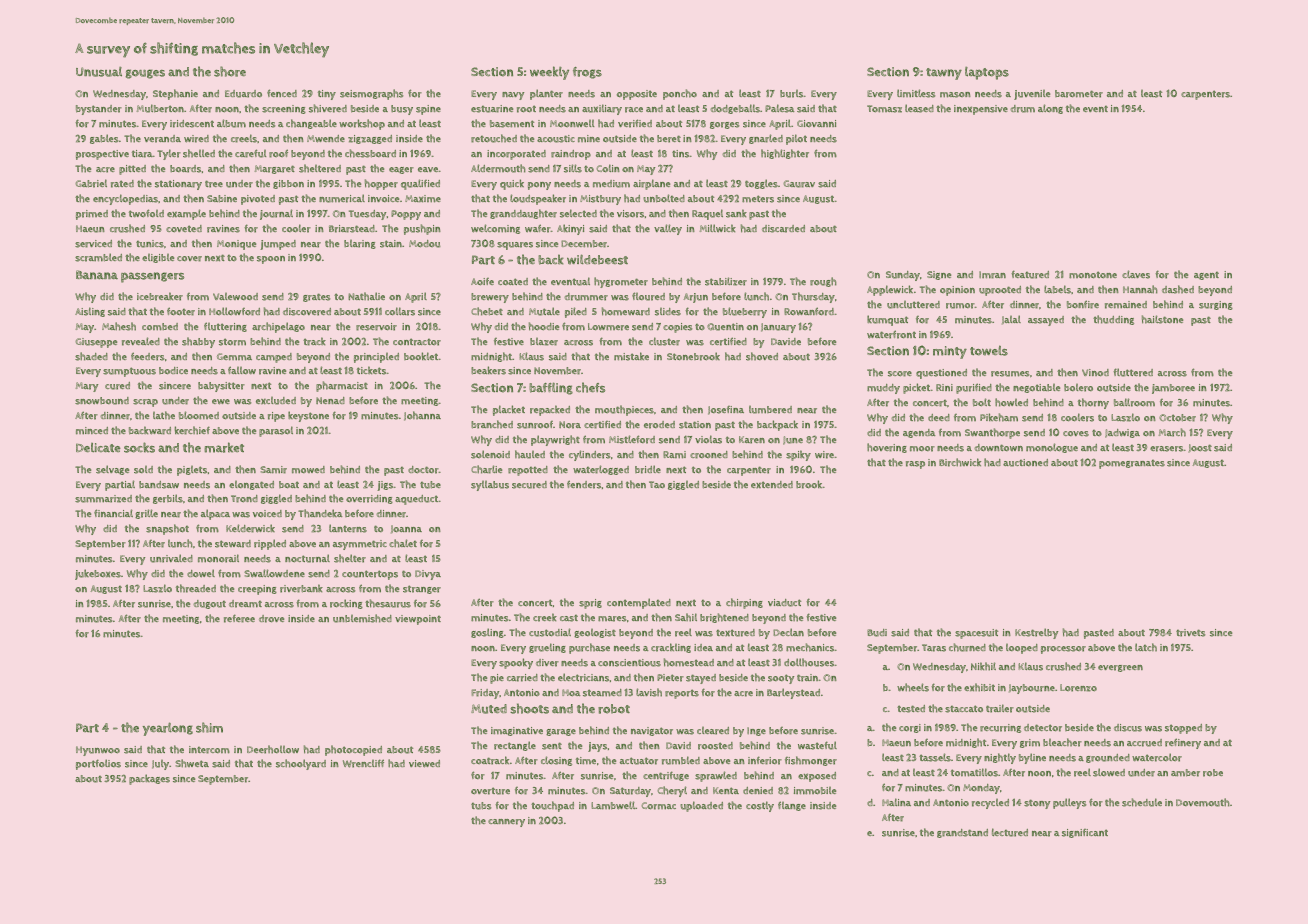 The width and height of the screenshot is (1308, 924). What do you see at coordinates (149, 779) in the screenshot?
I see `packages` at bounding box center [149, 779].
